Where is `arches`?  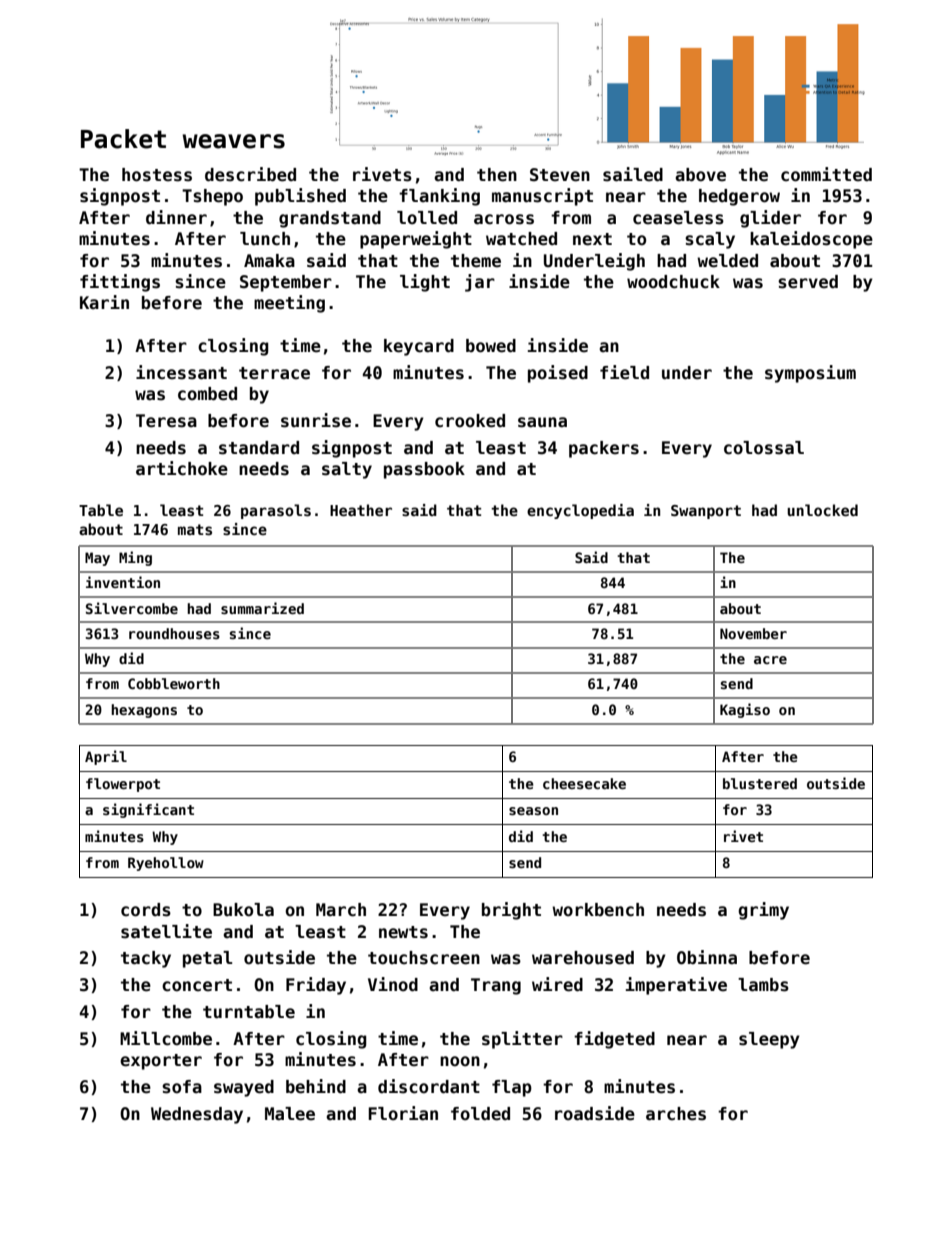 arches is located at coordinates (676, 1114).
